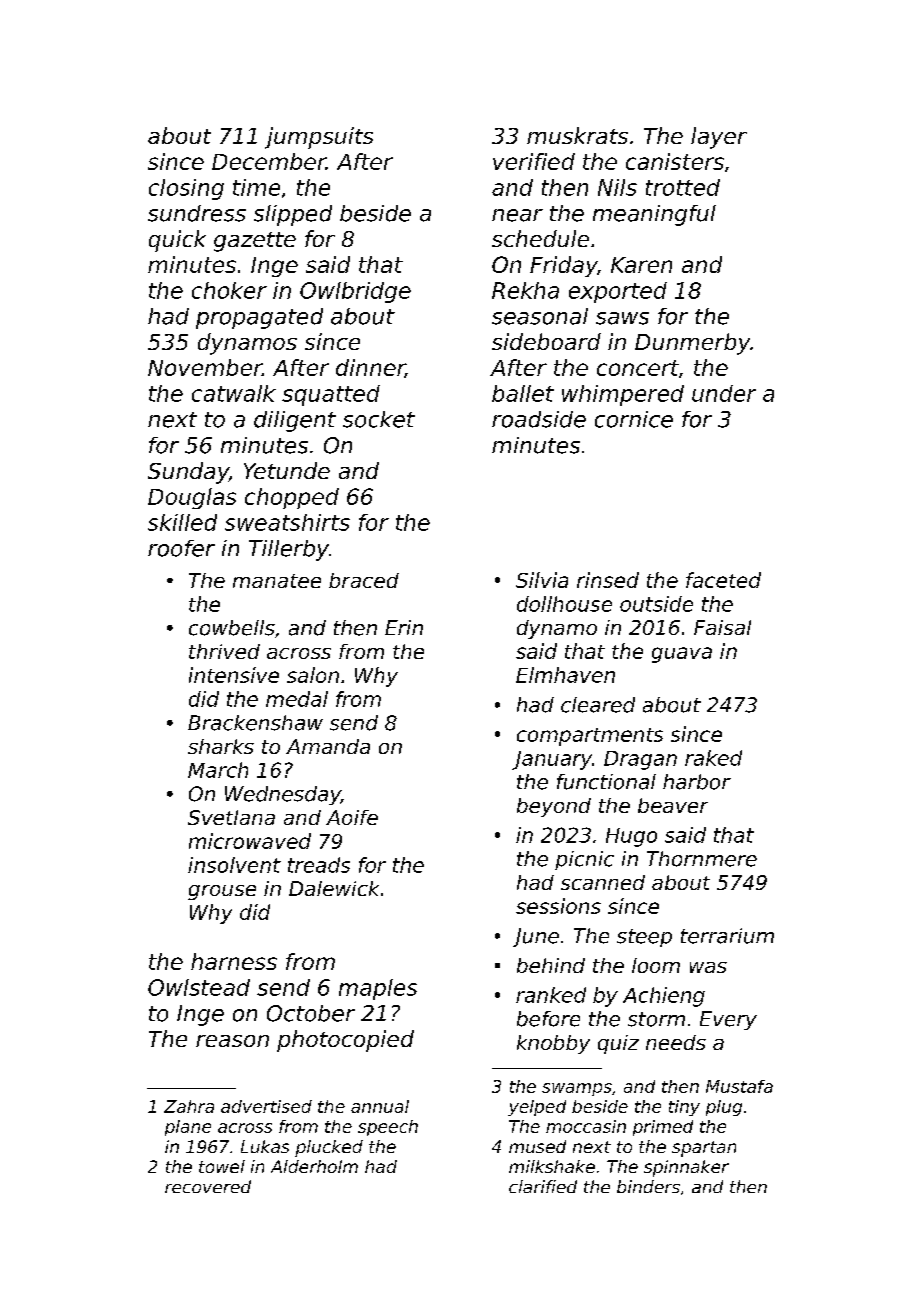  I want to click on sundress, so click(197, 213).
